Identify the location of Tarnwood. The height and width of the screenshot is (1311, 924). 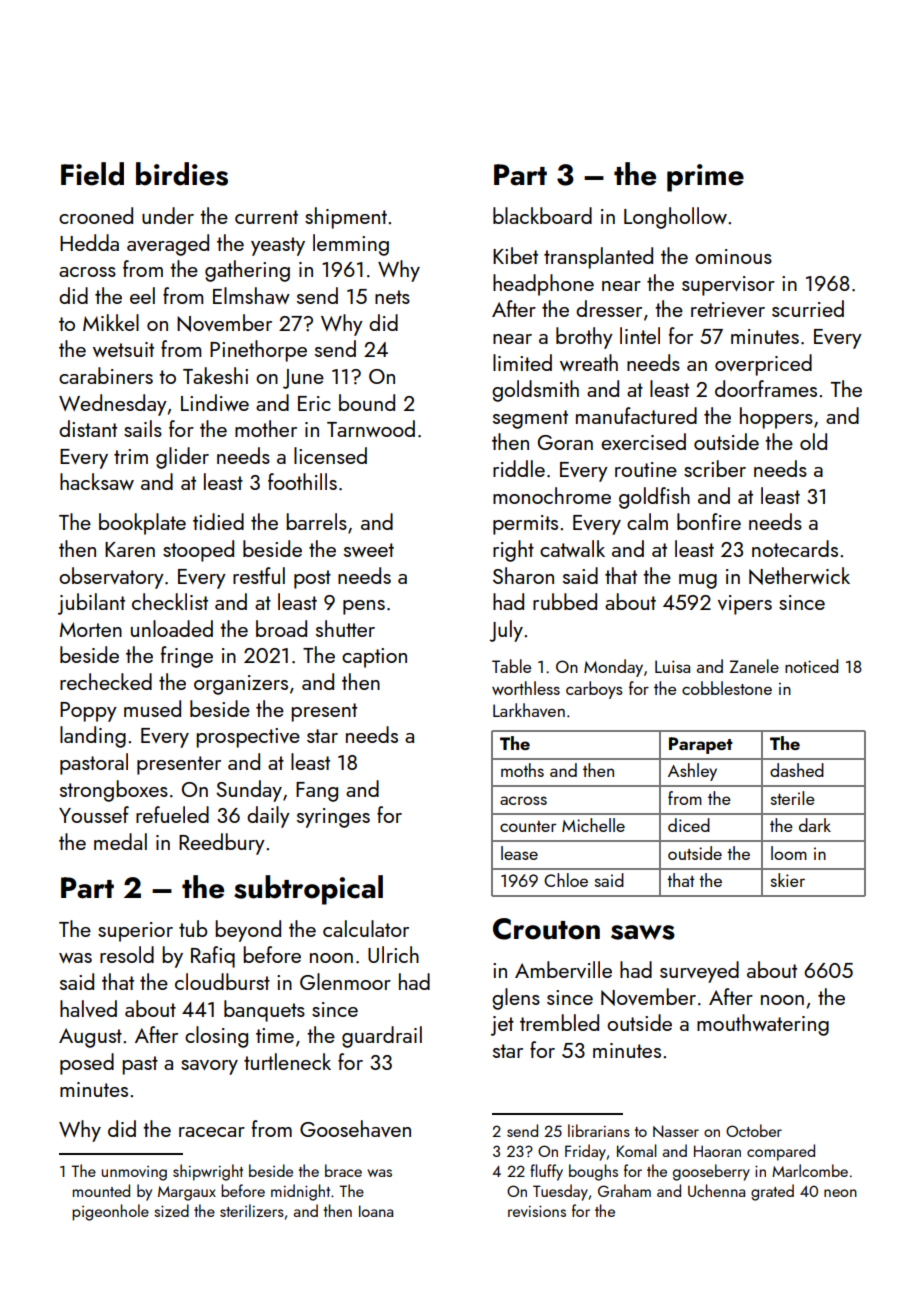
(371, 428).
